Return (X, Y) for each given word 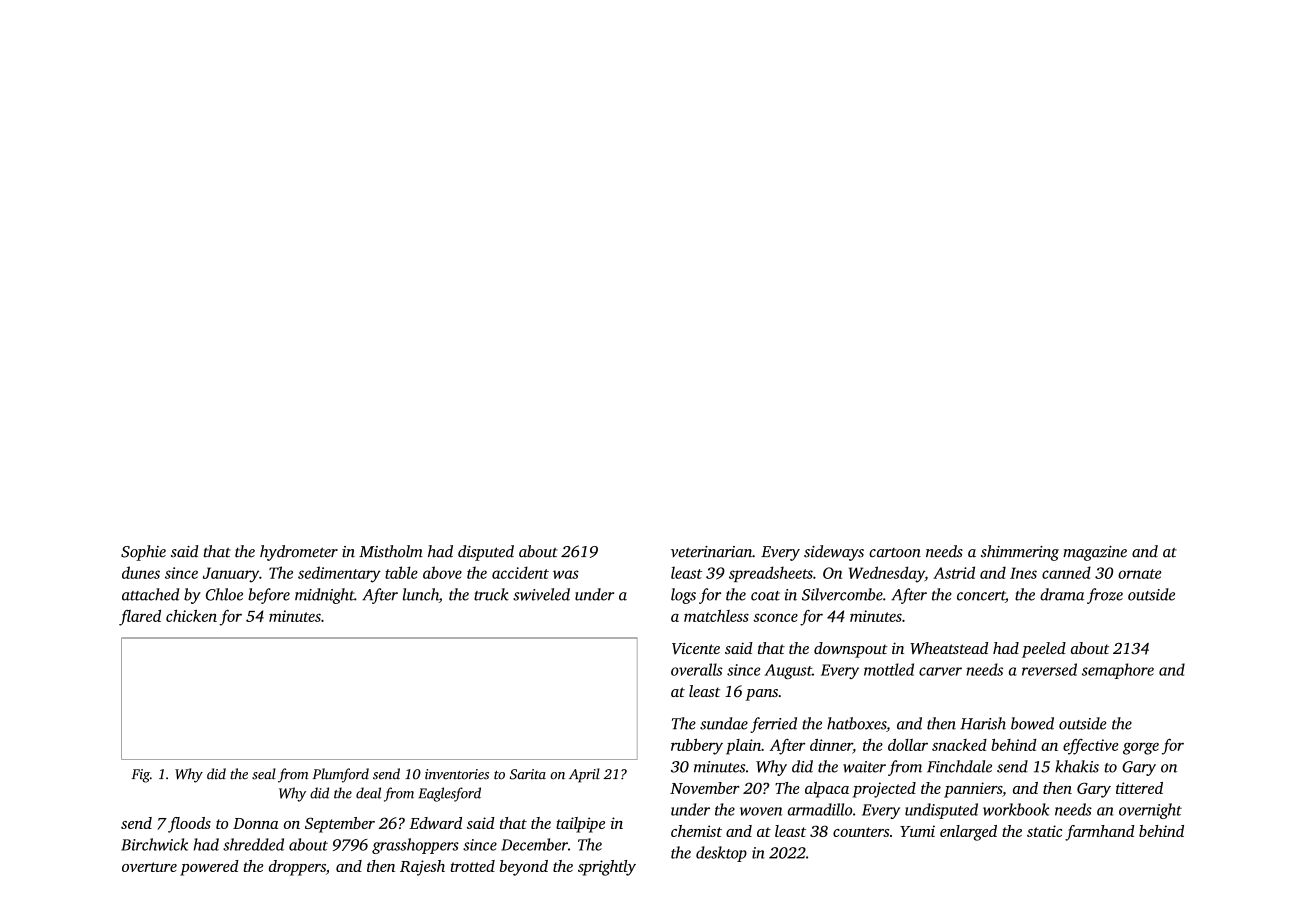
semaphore (1118, 671)
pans (762, 695)
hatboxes (856, 723)
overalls (697, 669)
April (584, 775)
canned (1066, 572)
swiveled (541, 594)
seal (264, 774)
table (401, 572)
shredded (253, 844)
